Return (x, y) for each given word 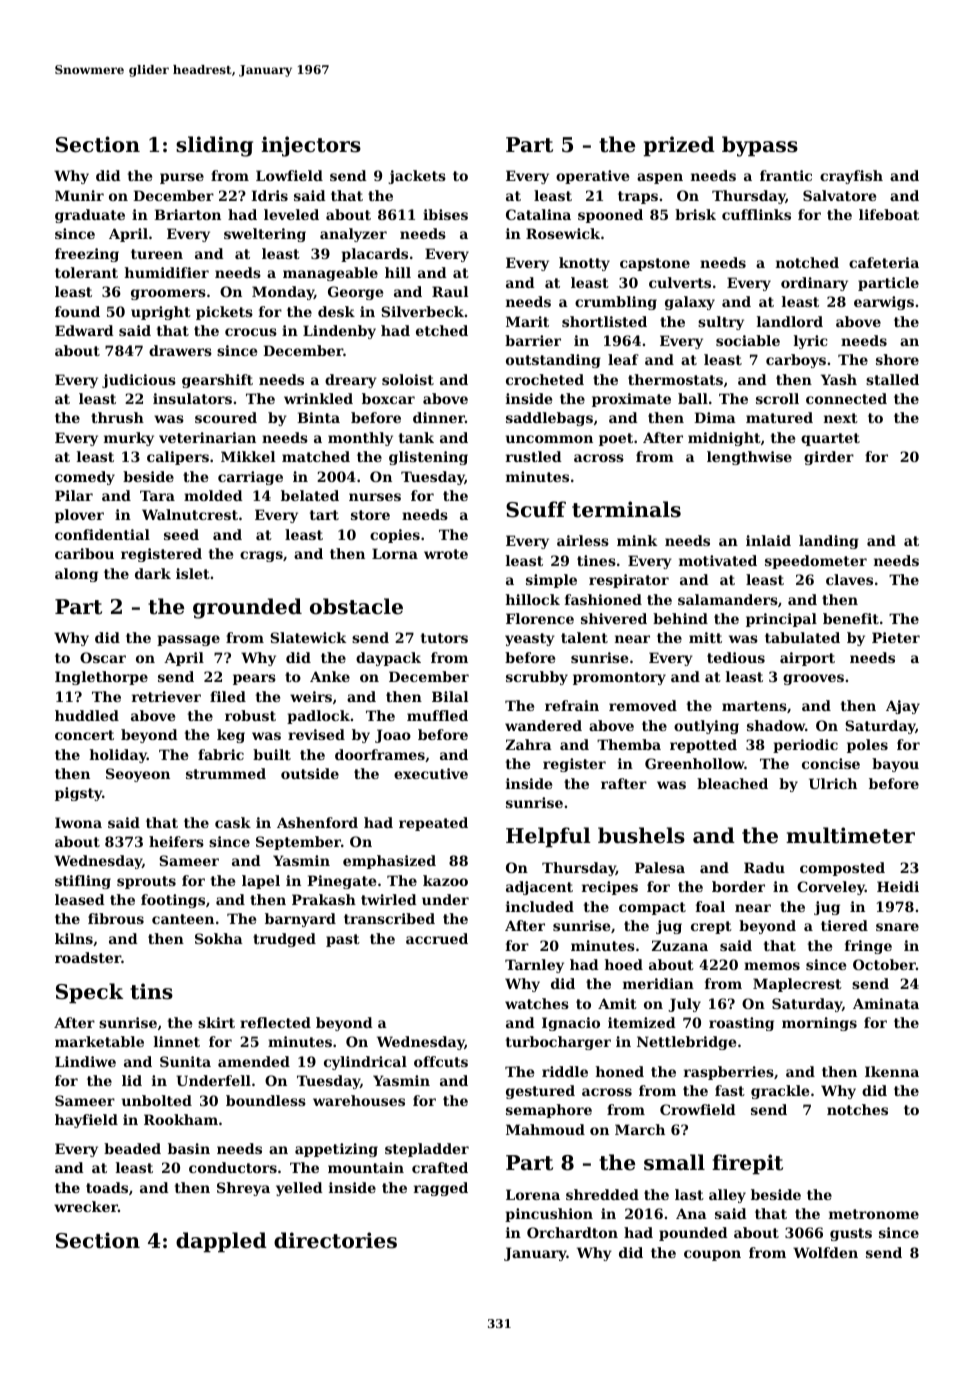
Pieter (896, 637)
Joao (393, 736)
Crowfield (698, 1109)
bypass (760, 146)
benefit (851, 618)
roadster (88, 957)
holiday (118, 756)
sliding (214, 146)
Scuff (536, 509)
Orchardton (572, 1232)
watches (537, 1003)
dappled (221, 1242)
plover (79, 516)
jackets (417, 177)
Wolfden (825, 1252)
